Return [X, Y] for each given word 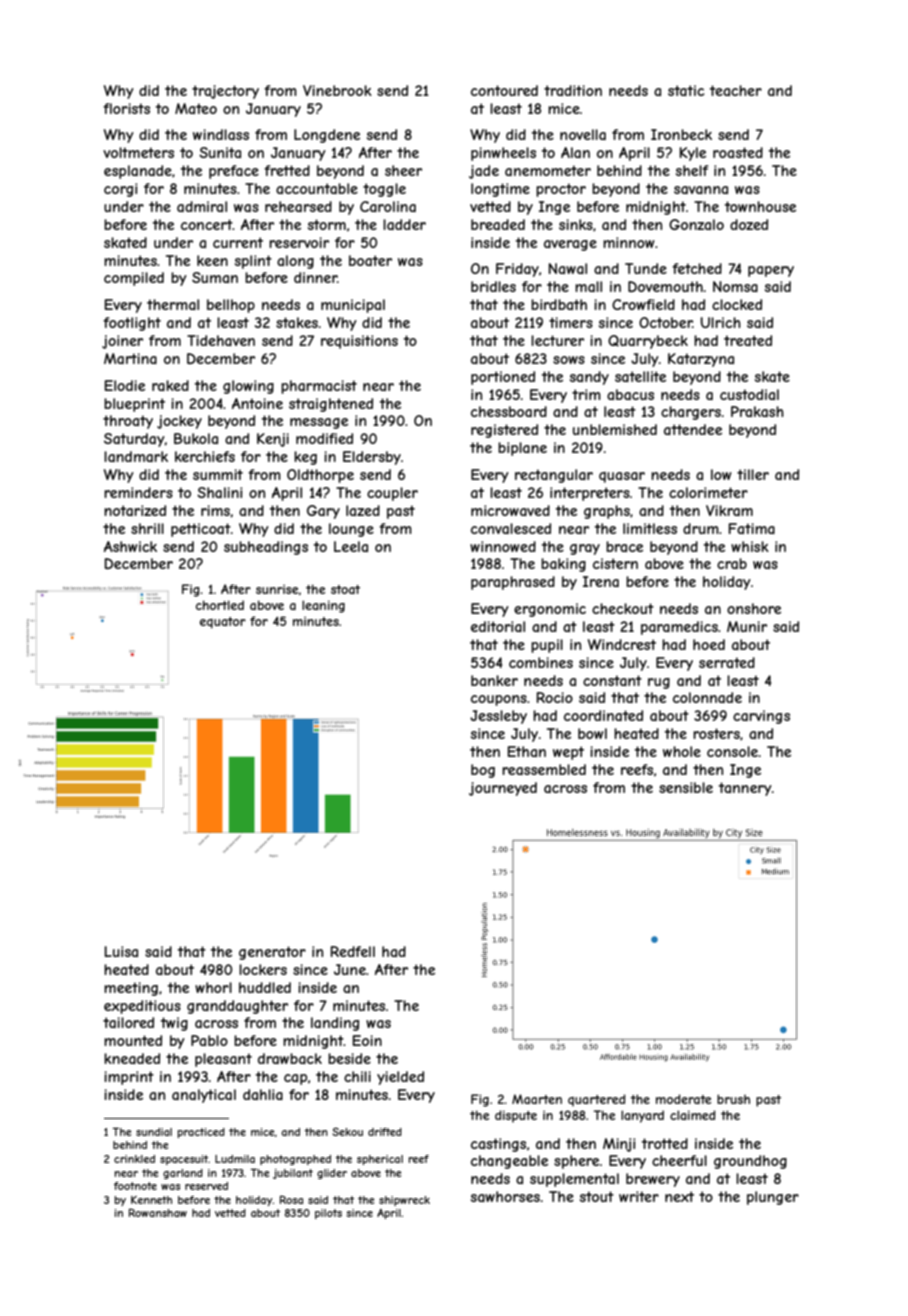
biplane [522, 449]
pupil [547, 646]
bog [483, 771]
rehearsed [298, 206]
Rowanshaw [158, 1212]
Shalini [219, 492]
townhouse [760, 206]
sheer [403, 170]
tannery [745, 789]
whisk [750, 546]
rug [659, 683]
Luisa [121, 951]
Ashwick [130, 546]
